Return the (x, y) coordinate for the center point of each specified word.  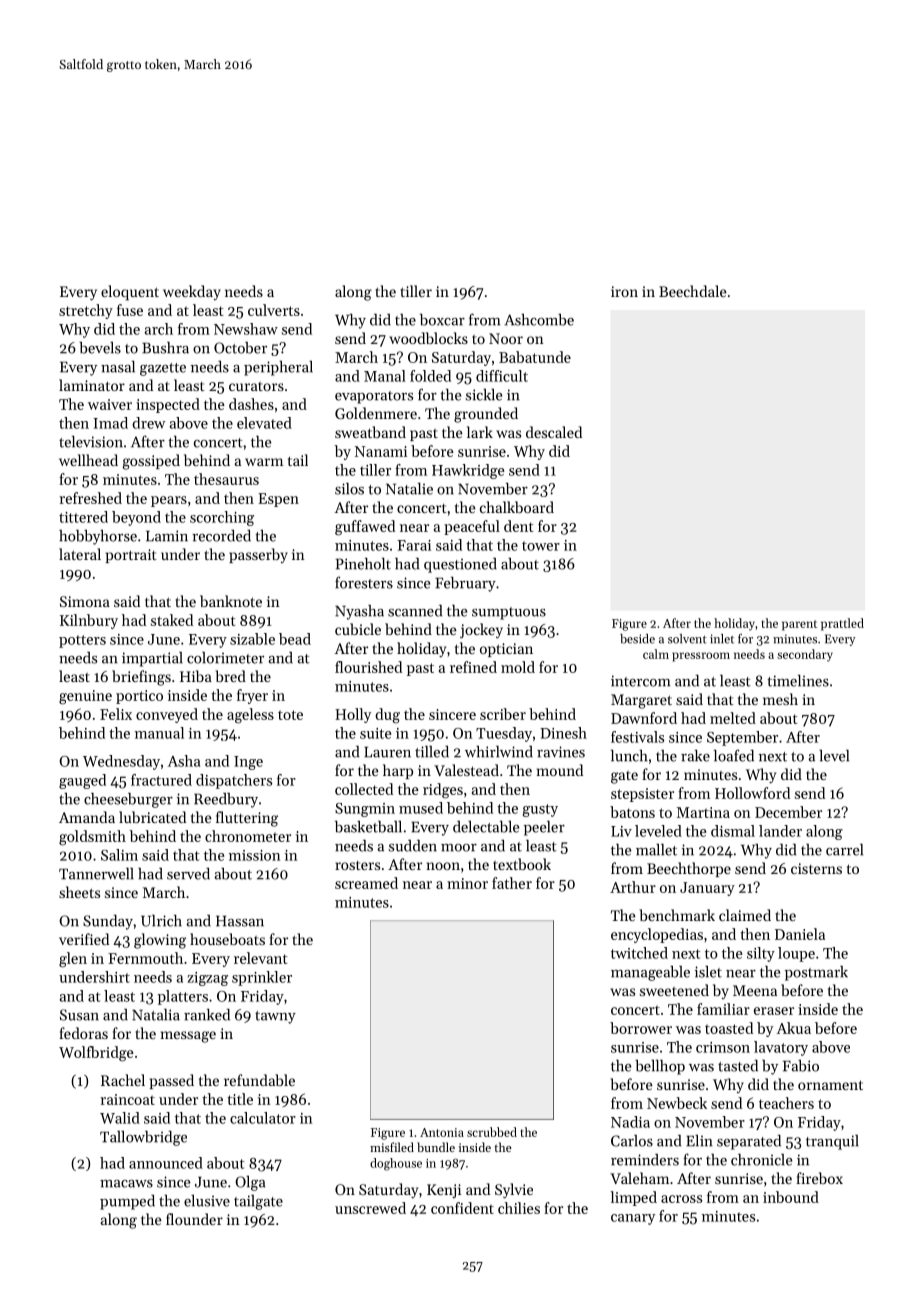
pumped (127, 1202)
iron (624, 291)
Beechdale (693, 291)
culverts (274, 310)
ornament (830, 1085)
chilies (519, 1208)
